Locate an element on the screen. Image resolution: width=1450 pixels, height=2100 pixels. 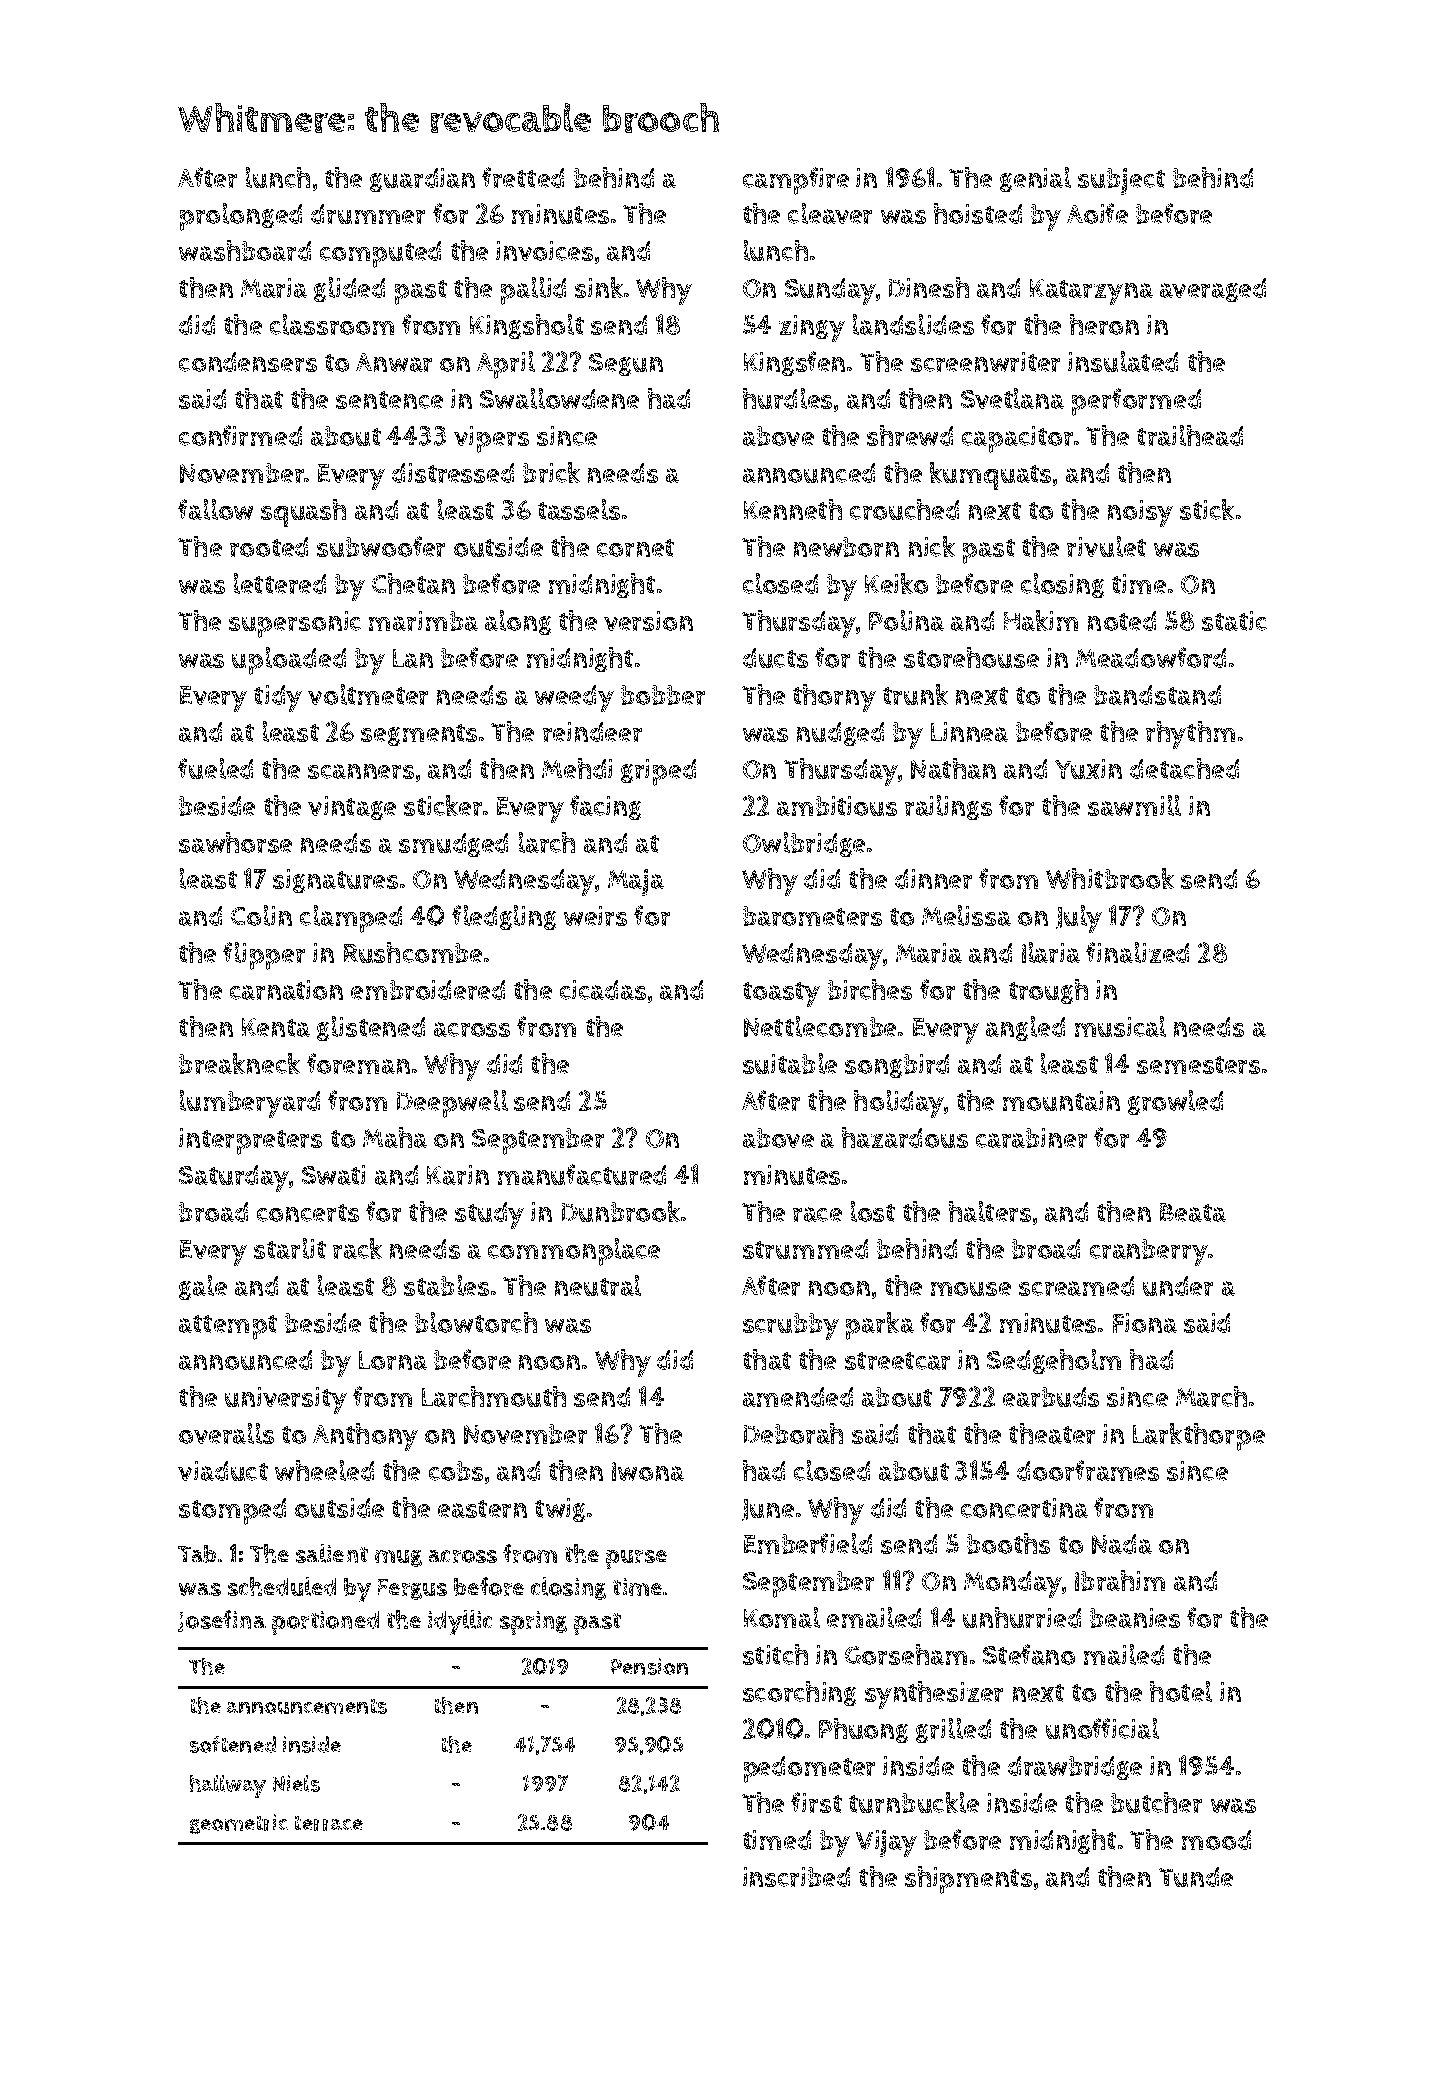
geometric is located at coordinates (239, 1824).
